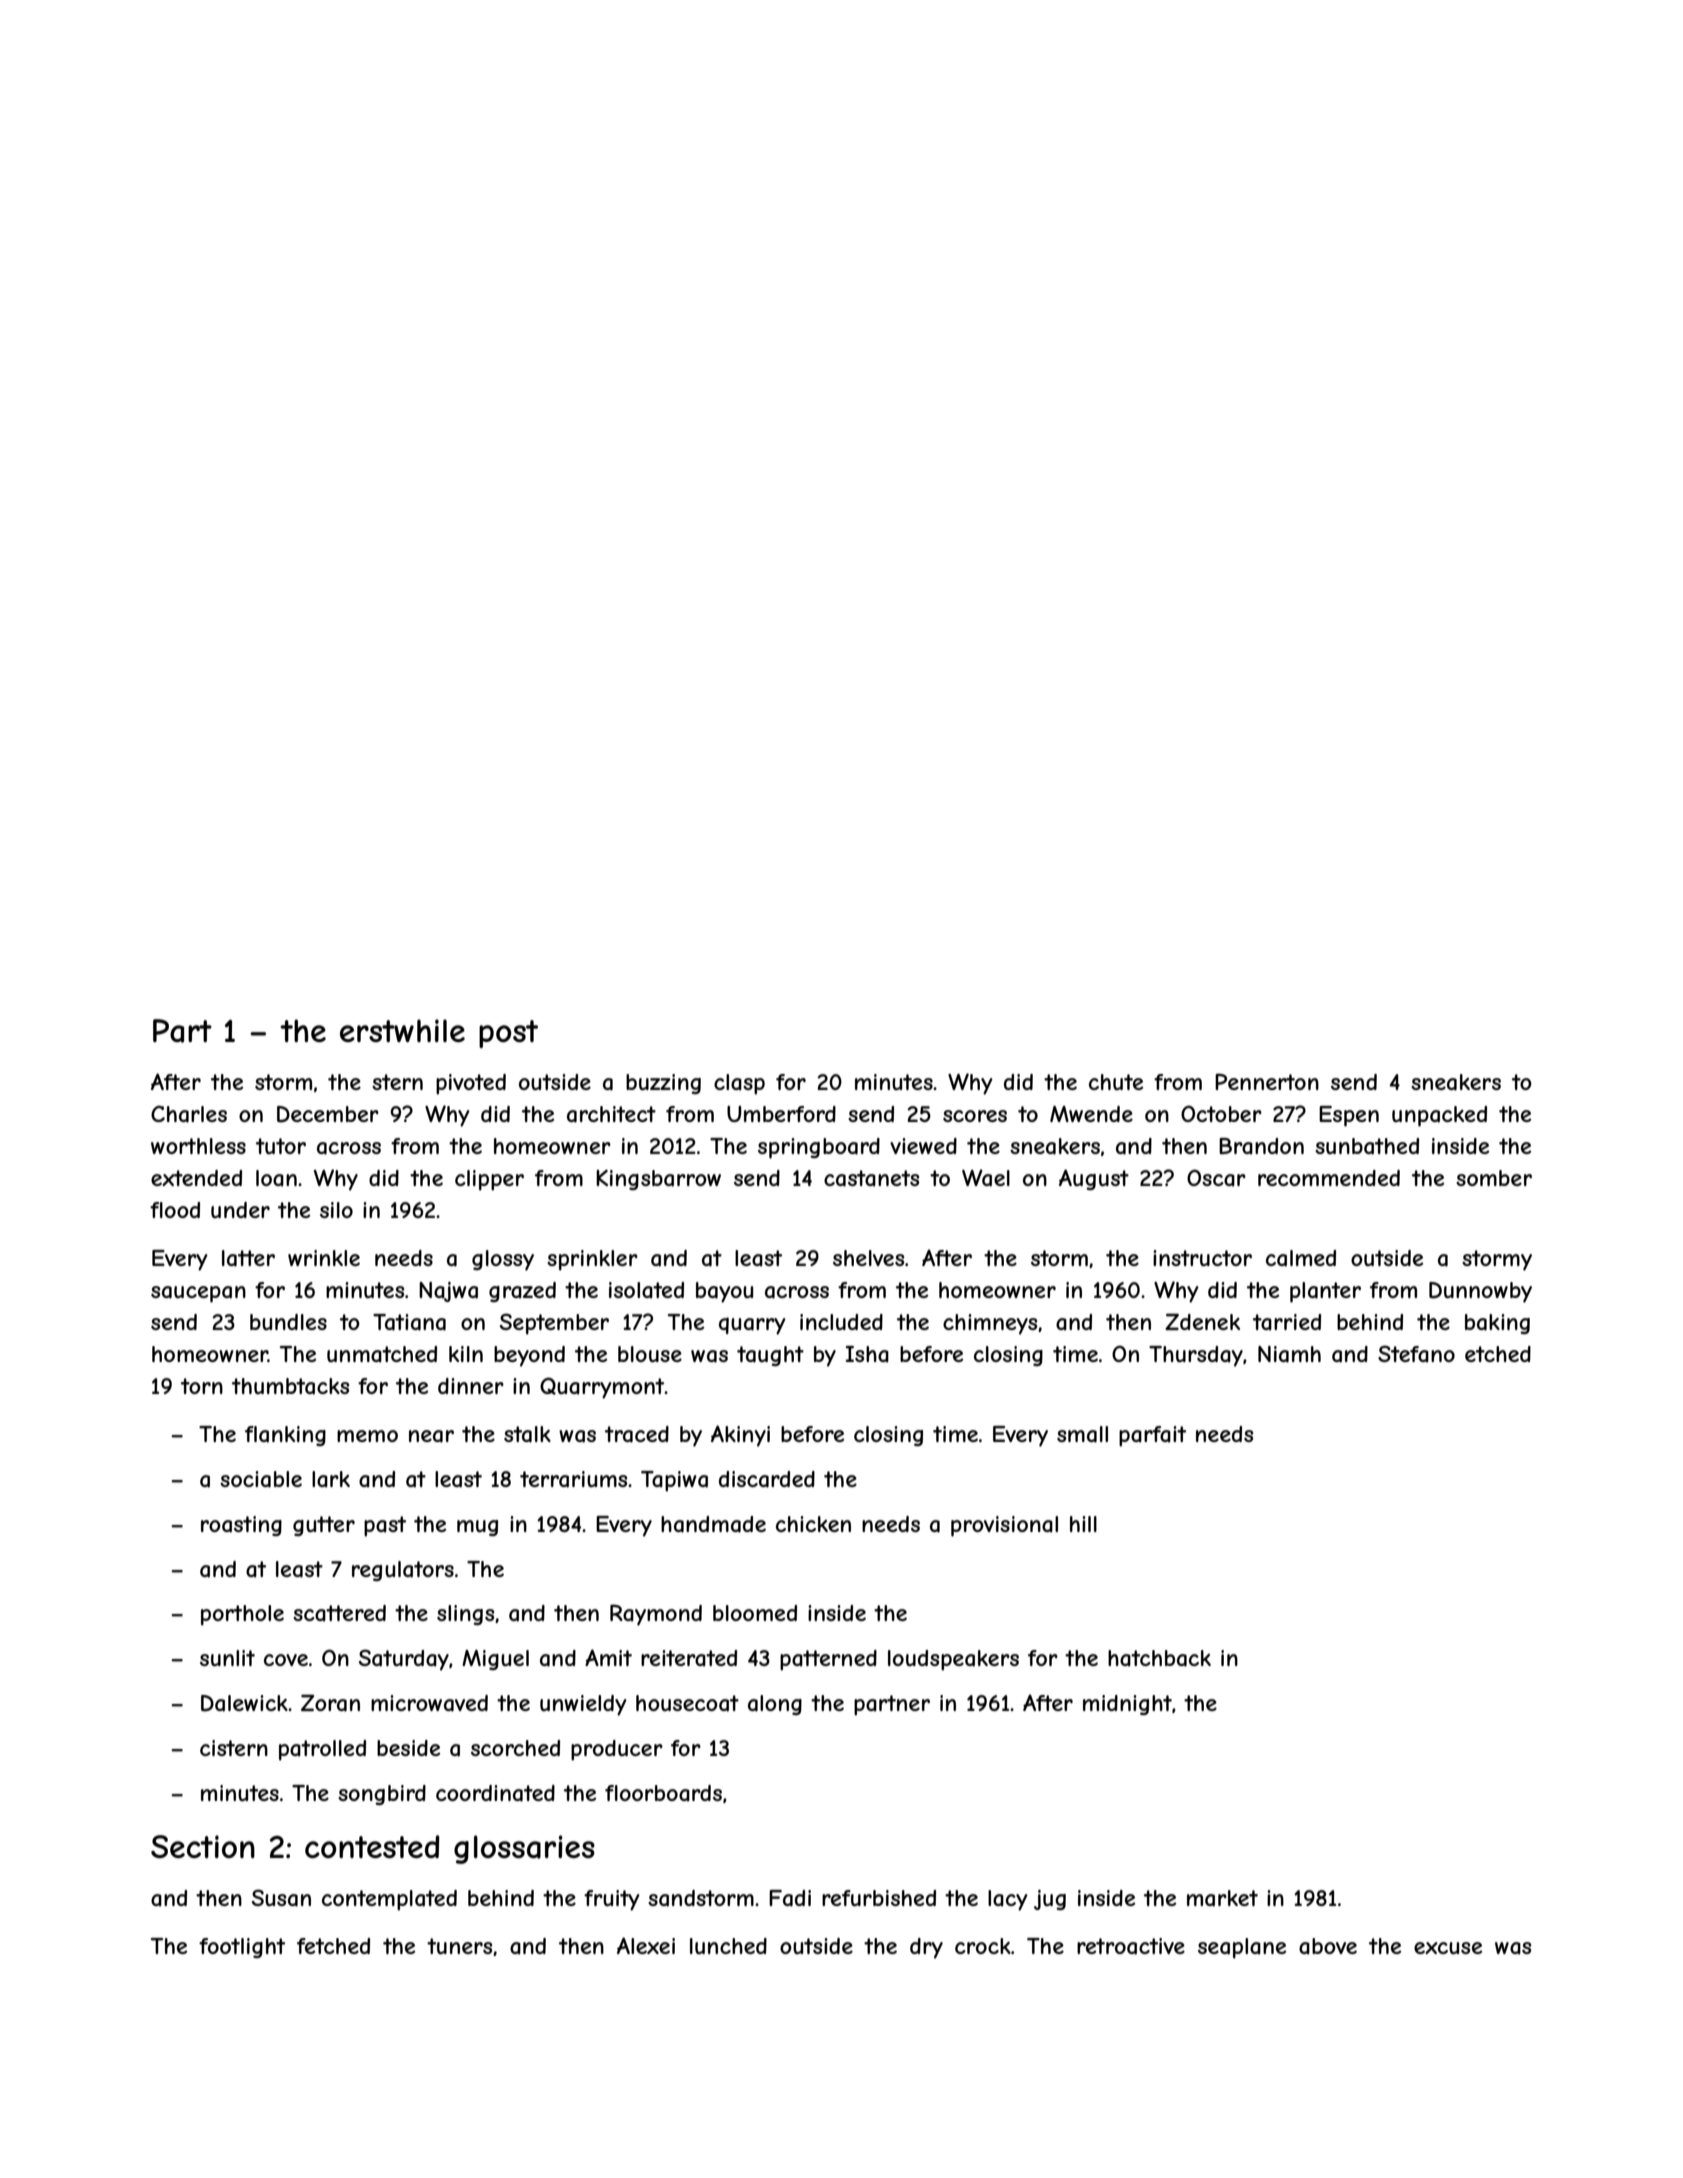  I want to click on bayou, so click(724, 1292).
